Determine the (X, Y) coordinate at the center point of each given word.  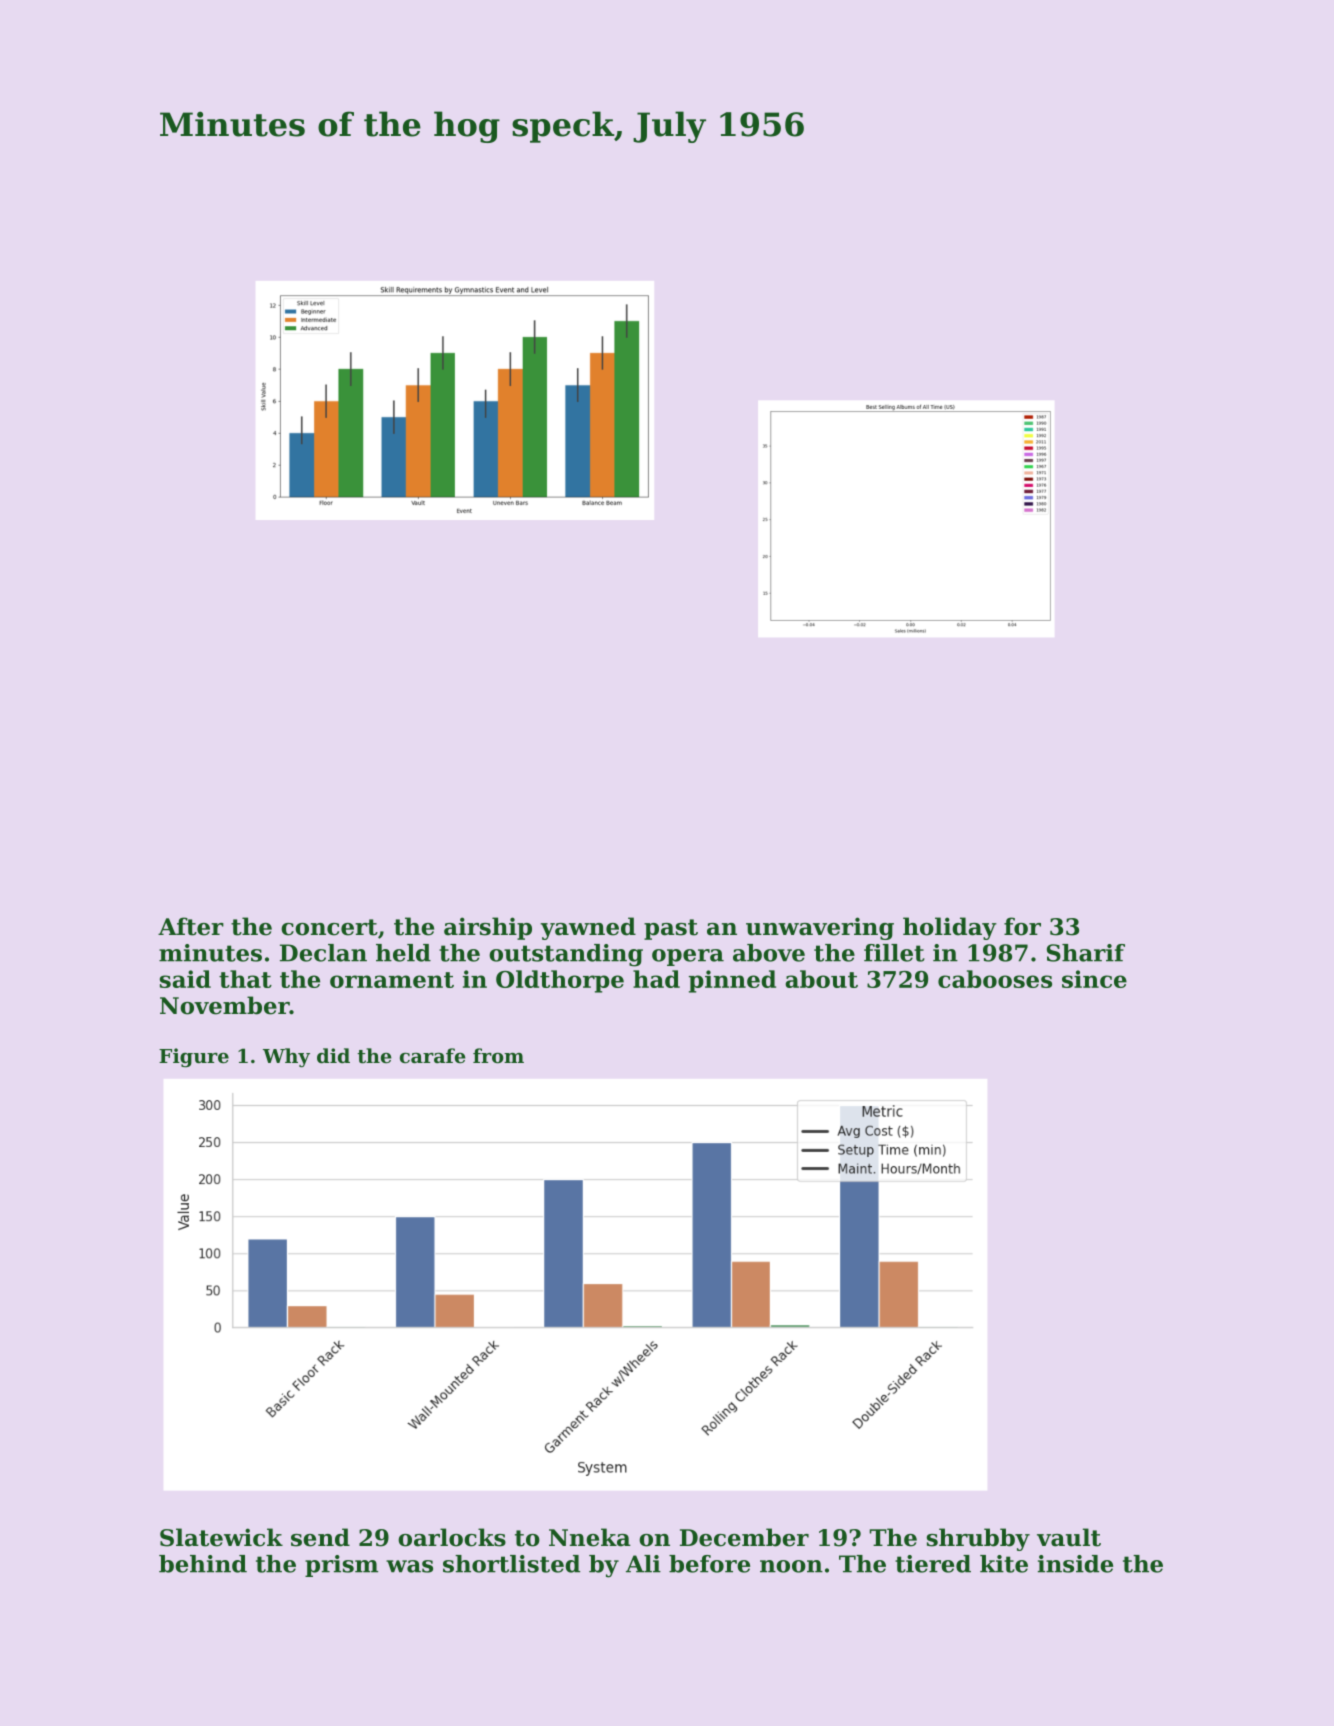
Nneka (590, 1537)
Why (286, 1057)
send (320, 1537)
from (498, 1055)
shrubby (978, 1539)
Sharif (1086, 953)
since (1094, 979)
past (671, 929)
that (245, 979)
